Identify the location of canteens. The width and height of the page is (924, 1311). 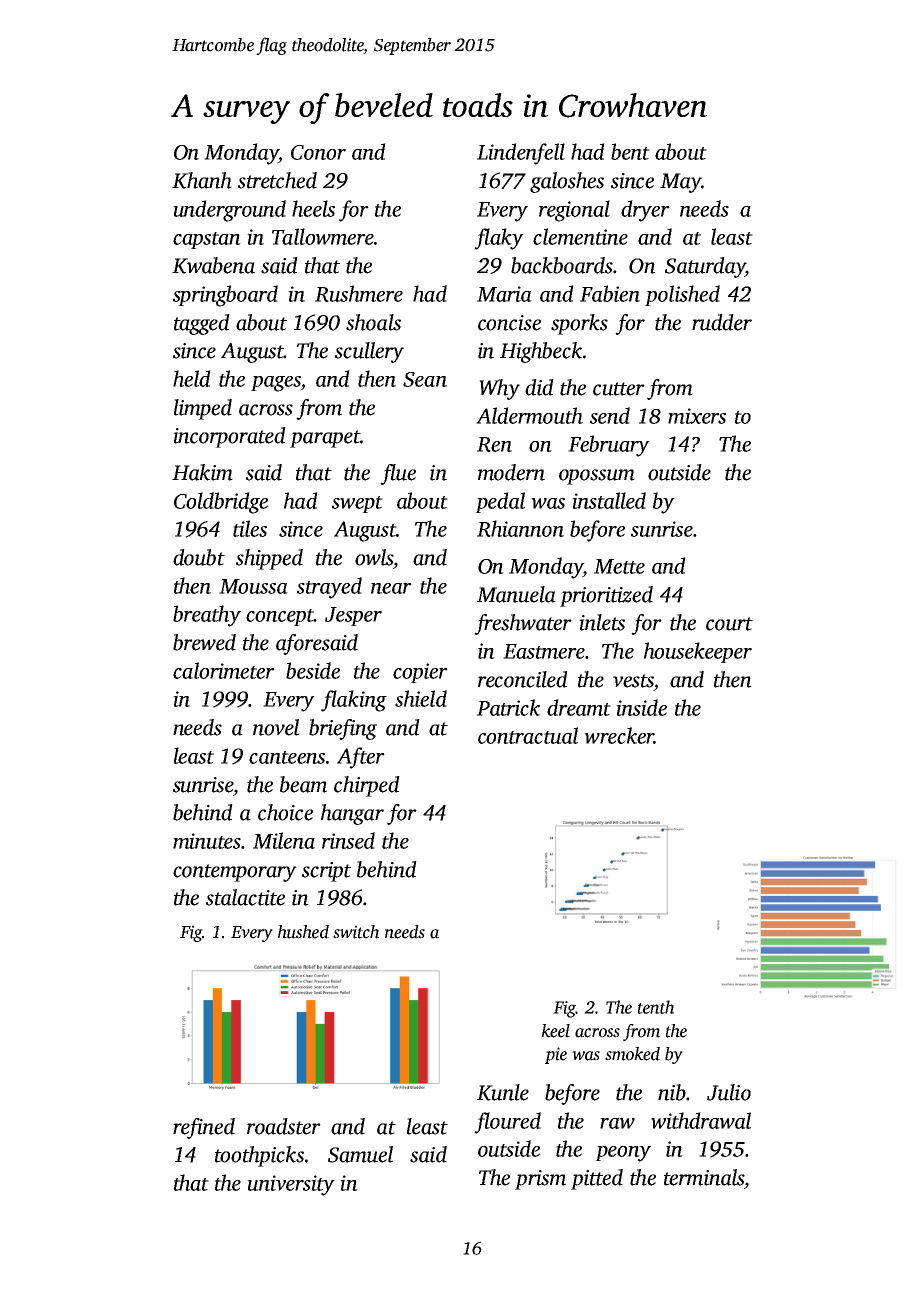
(287, 757).
